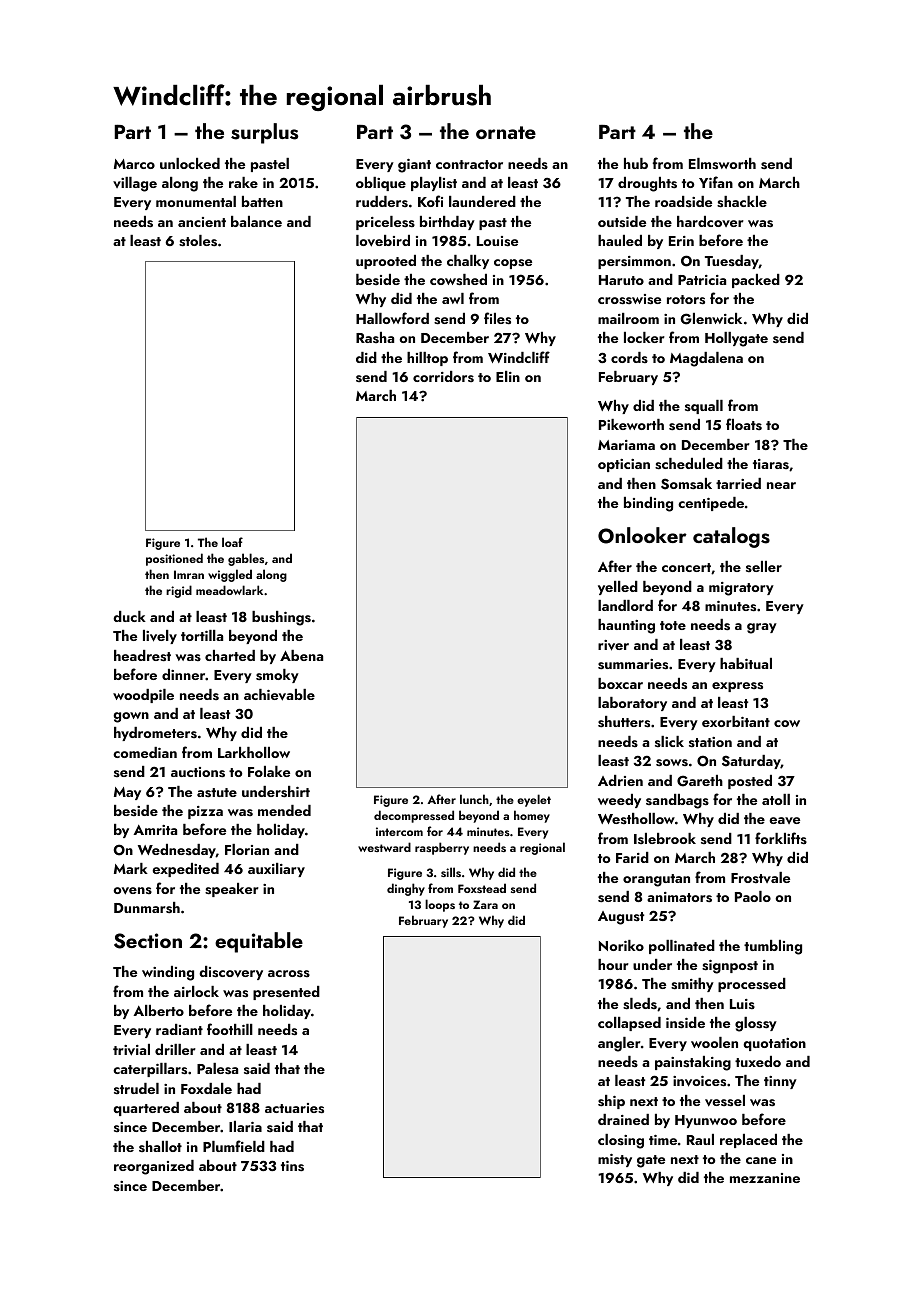 The width and height of the screenshot is (924, 1308). Describe the element at coordinates (383, 241) in the screenshot. I see `lovebird` at that location.
